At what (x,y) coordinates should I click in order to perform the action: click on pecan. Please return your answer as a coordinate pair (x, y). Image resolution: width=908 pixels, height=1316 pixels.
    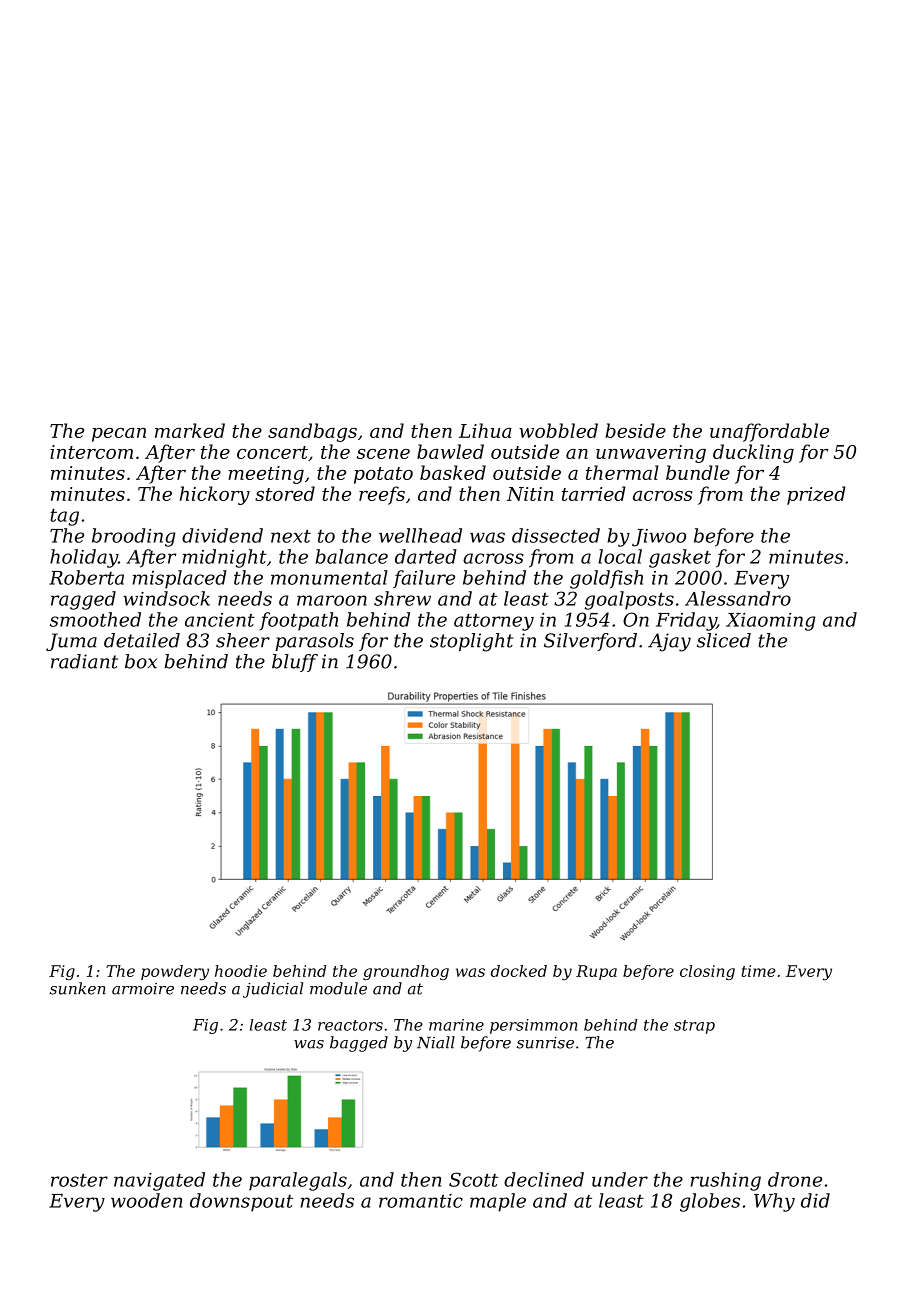
    Looking at the image, I should click on (119, 435).
